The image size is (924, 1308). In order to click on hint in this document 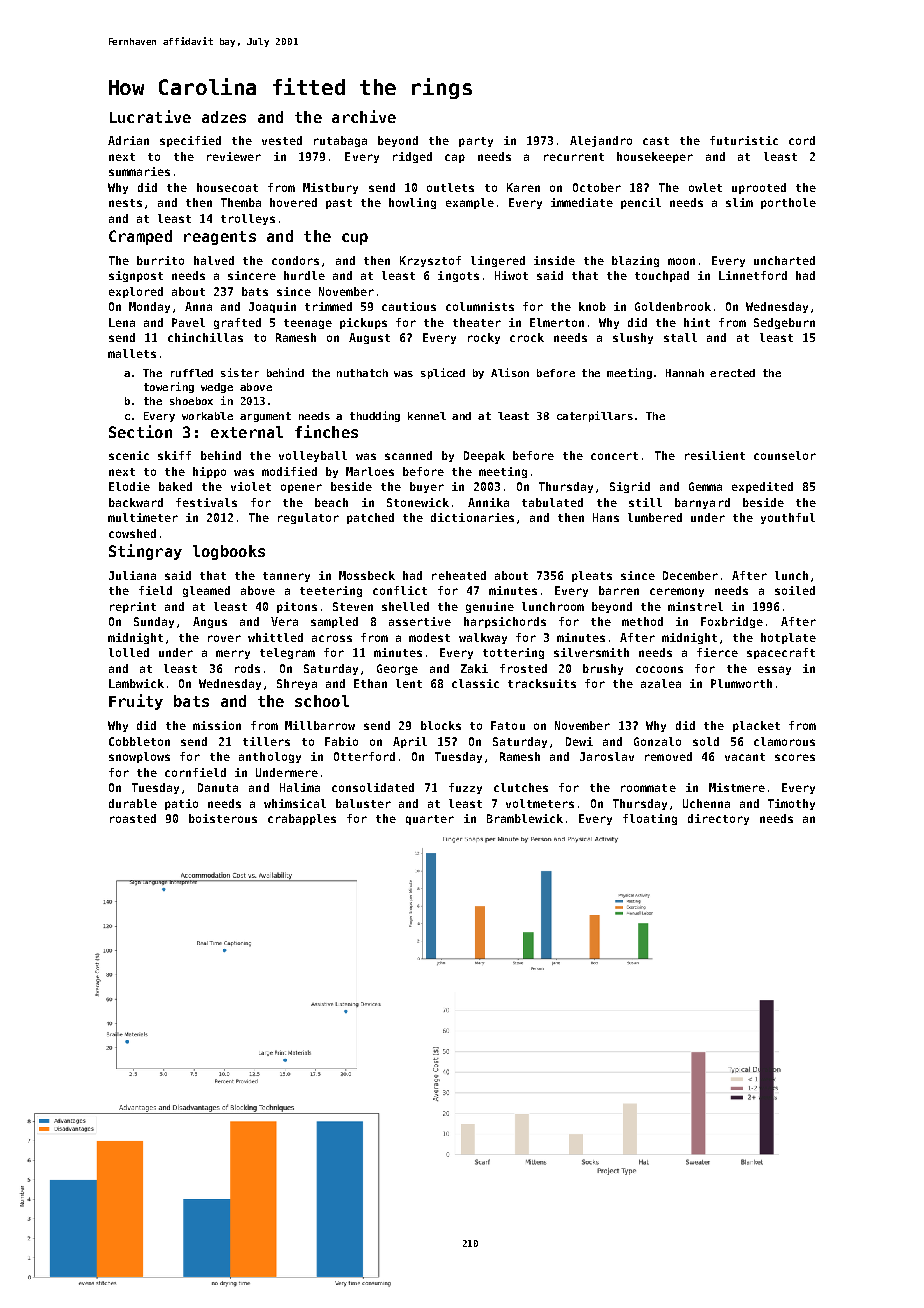, I will do `click(697, 322)`.
